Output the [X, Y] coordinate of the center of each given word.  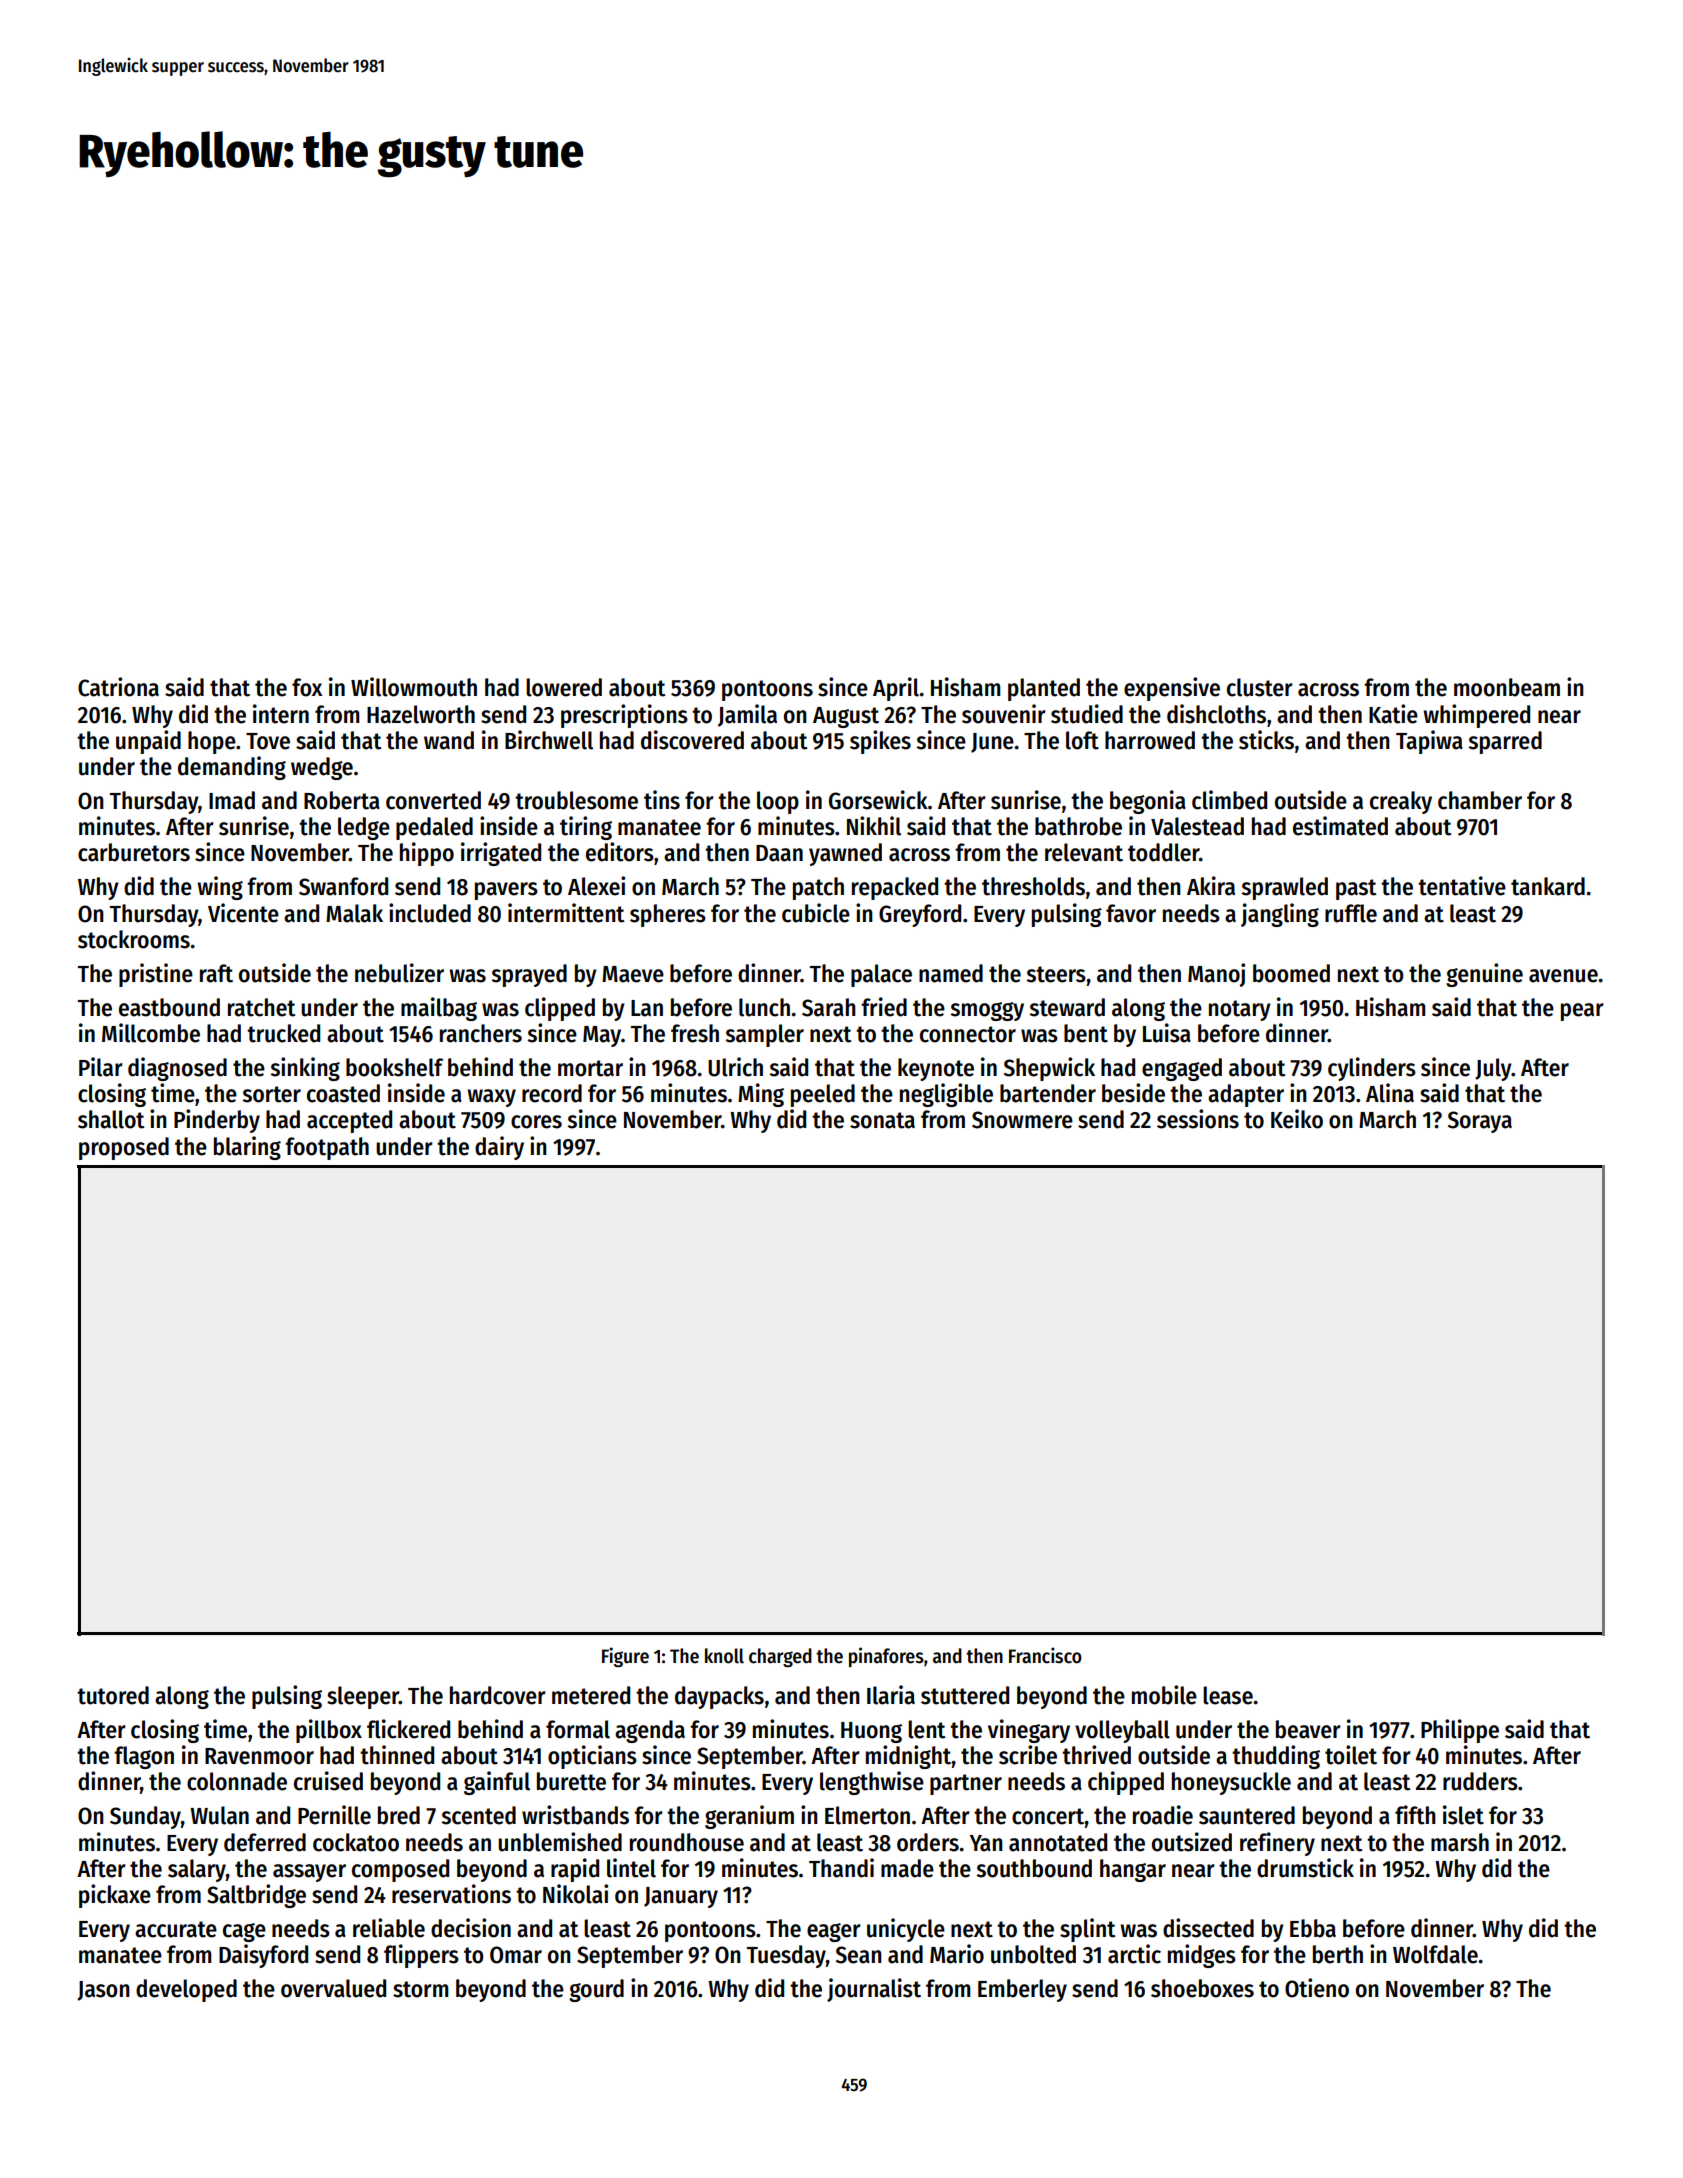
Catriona [118, 687]
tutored [113, 1695]
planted [1044, 689]
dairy [499, 1148]
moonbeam [1507, 687]
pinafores [886, 1657]
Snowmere [1022, 1120]
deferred [265, 1842]
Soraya [1480, 1122]
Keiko [1297, 1119]
